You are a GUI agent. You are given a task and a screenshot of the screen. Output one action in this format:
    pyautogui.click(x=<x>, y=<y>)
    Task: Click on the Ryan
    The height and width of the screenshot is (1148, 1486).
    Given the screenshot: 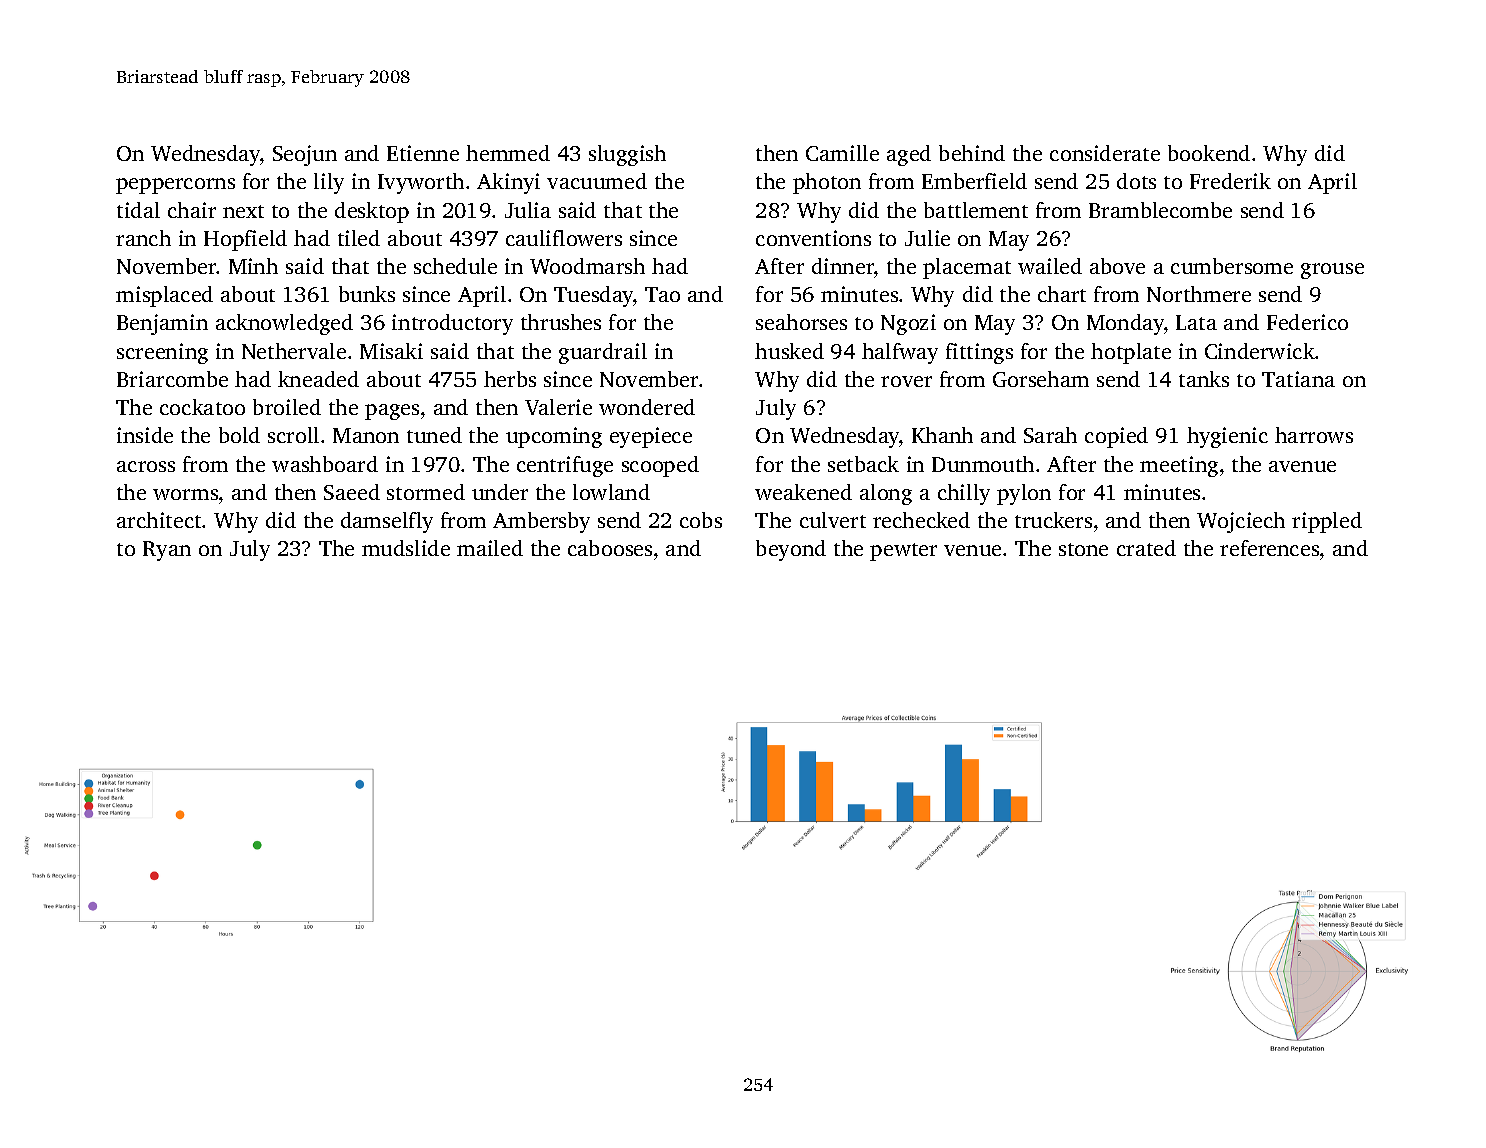 What is the action you would take?
    pyautogui.click(x=167, y=551)
